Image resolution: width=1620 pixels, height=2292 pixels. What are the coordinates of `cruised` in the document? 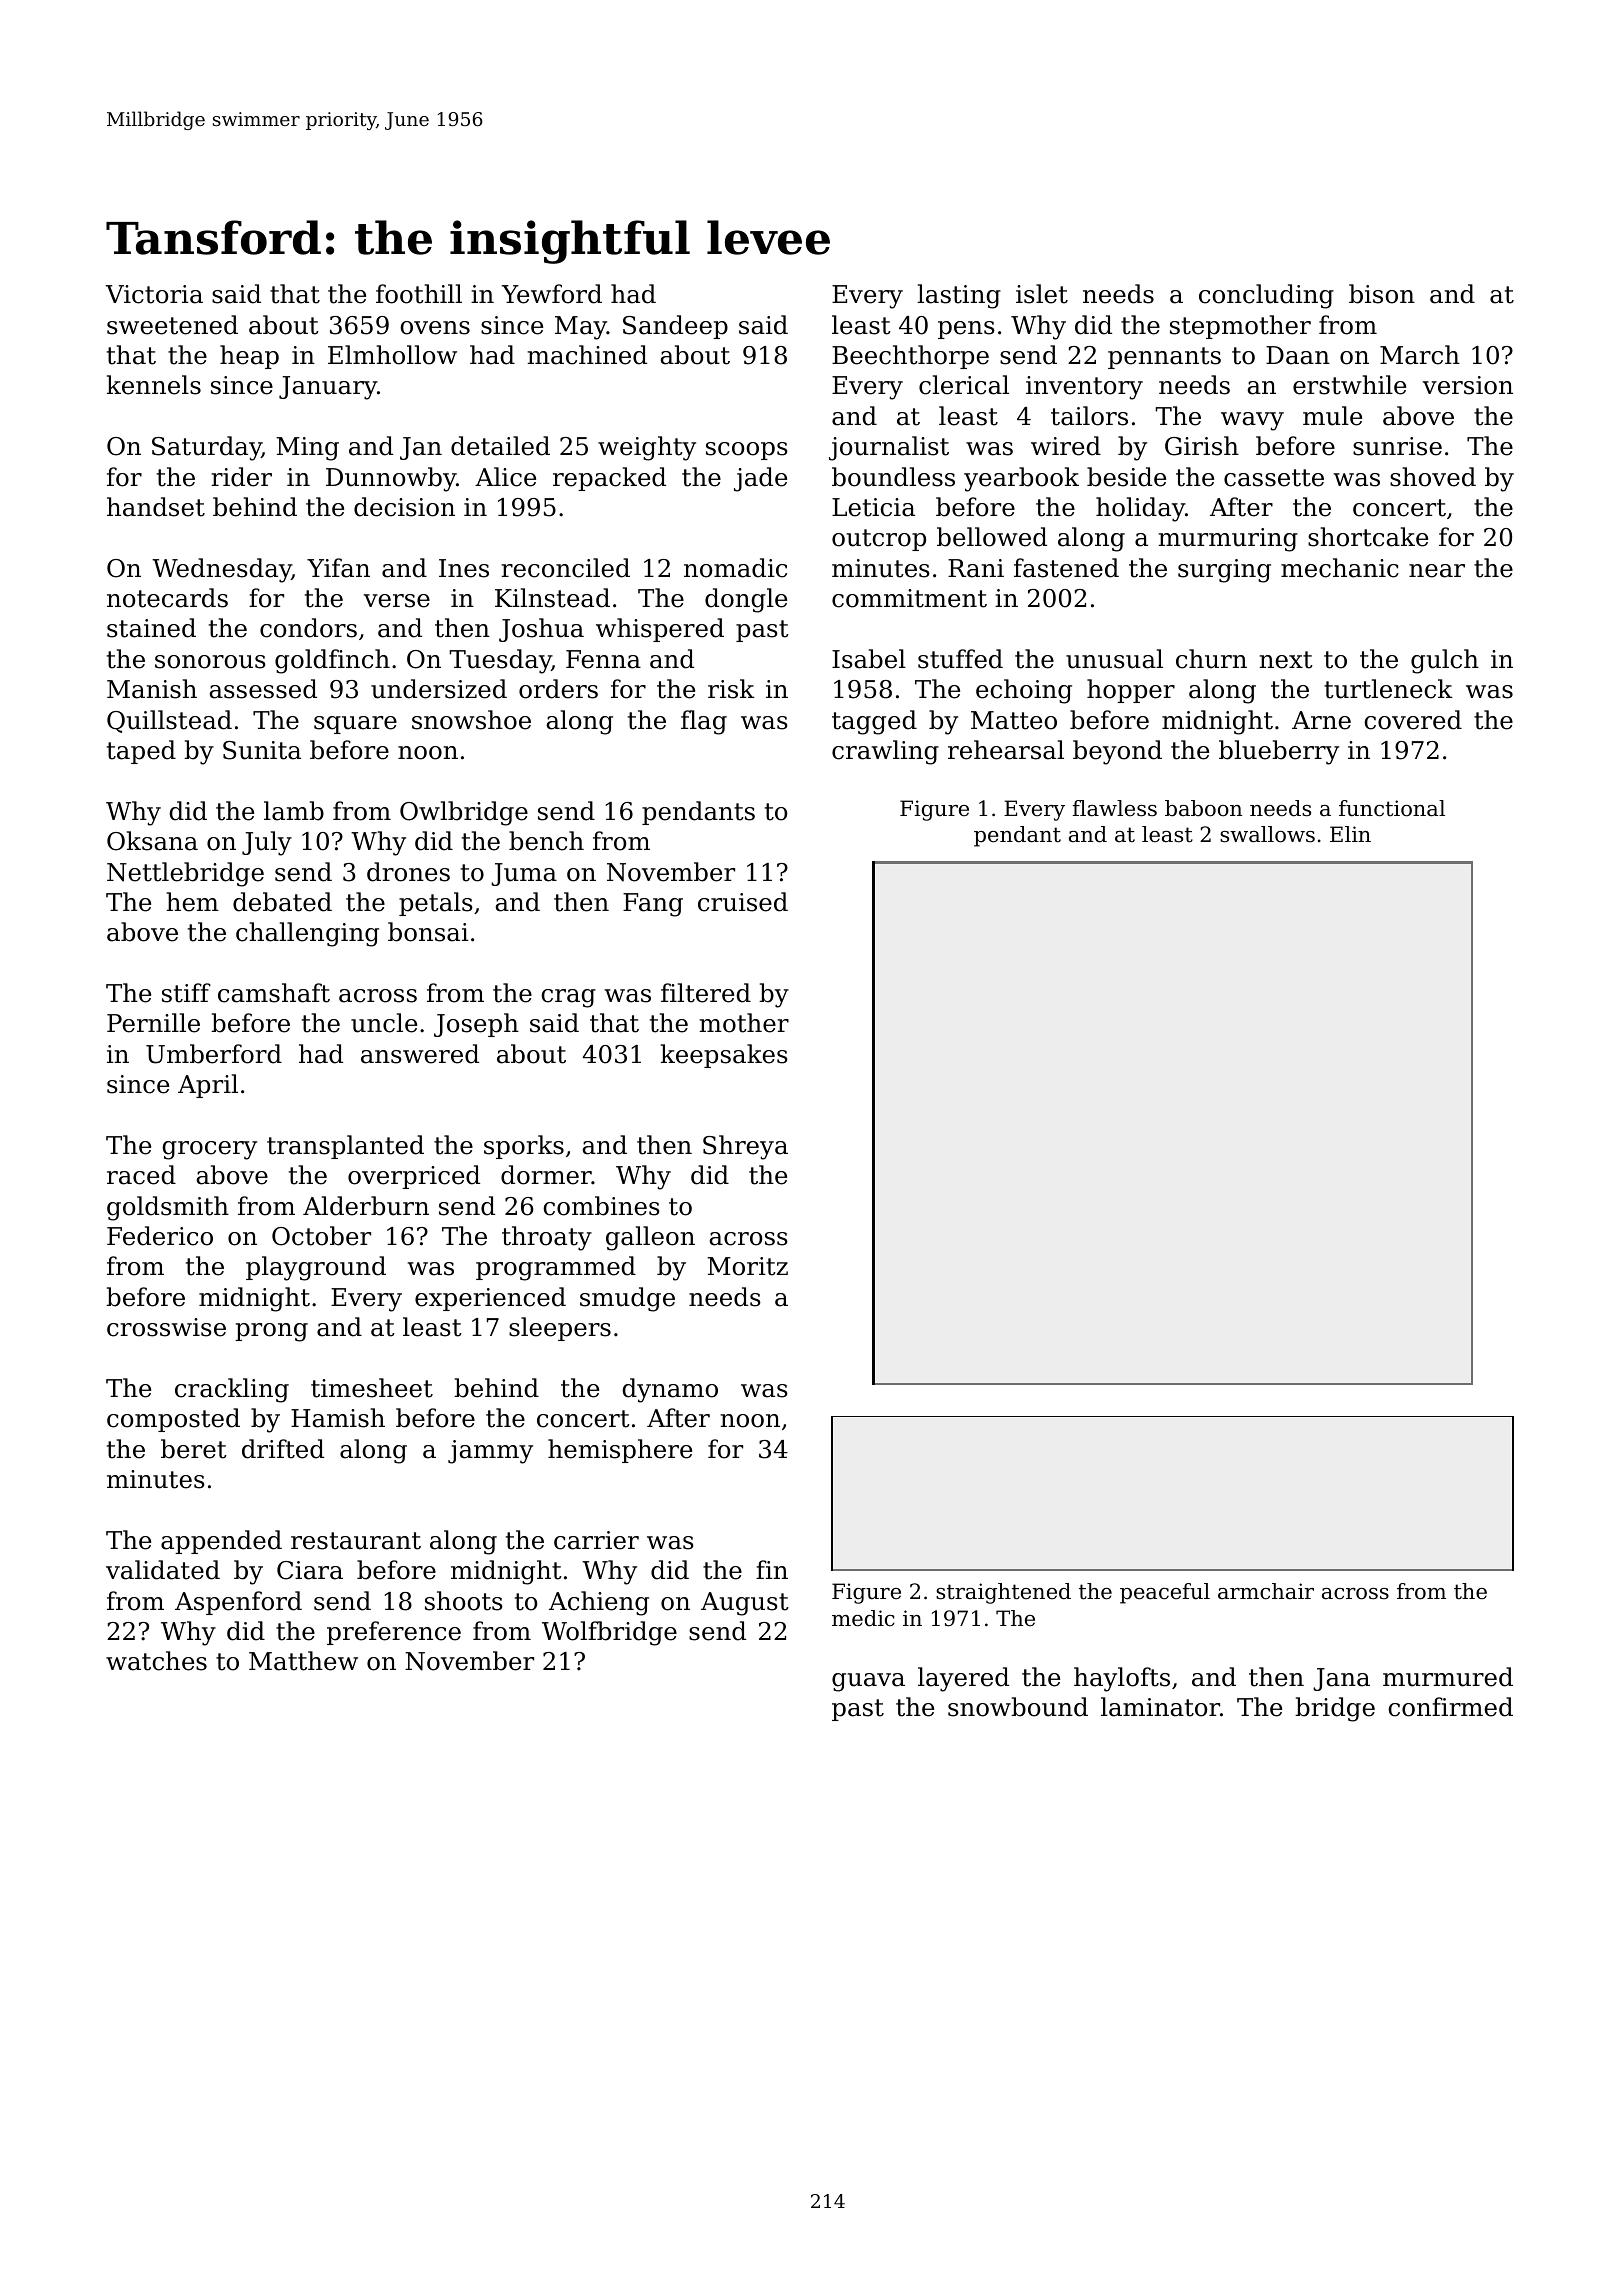 It's located at (743, 902).
